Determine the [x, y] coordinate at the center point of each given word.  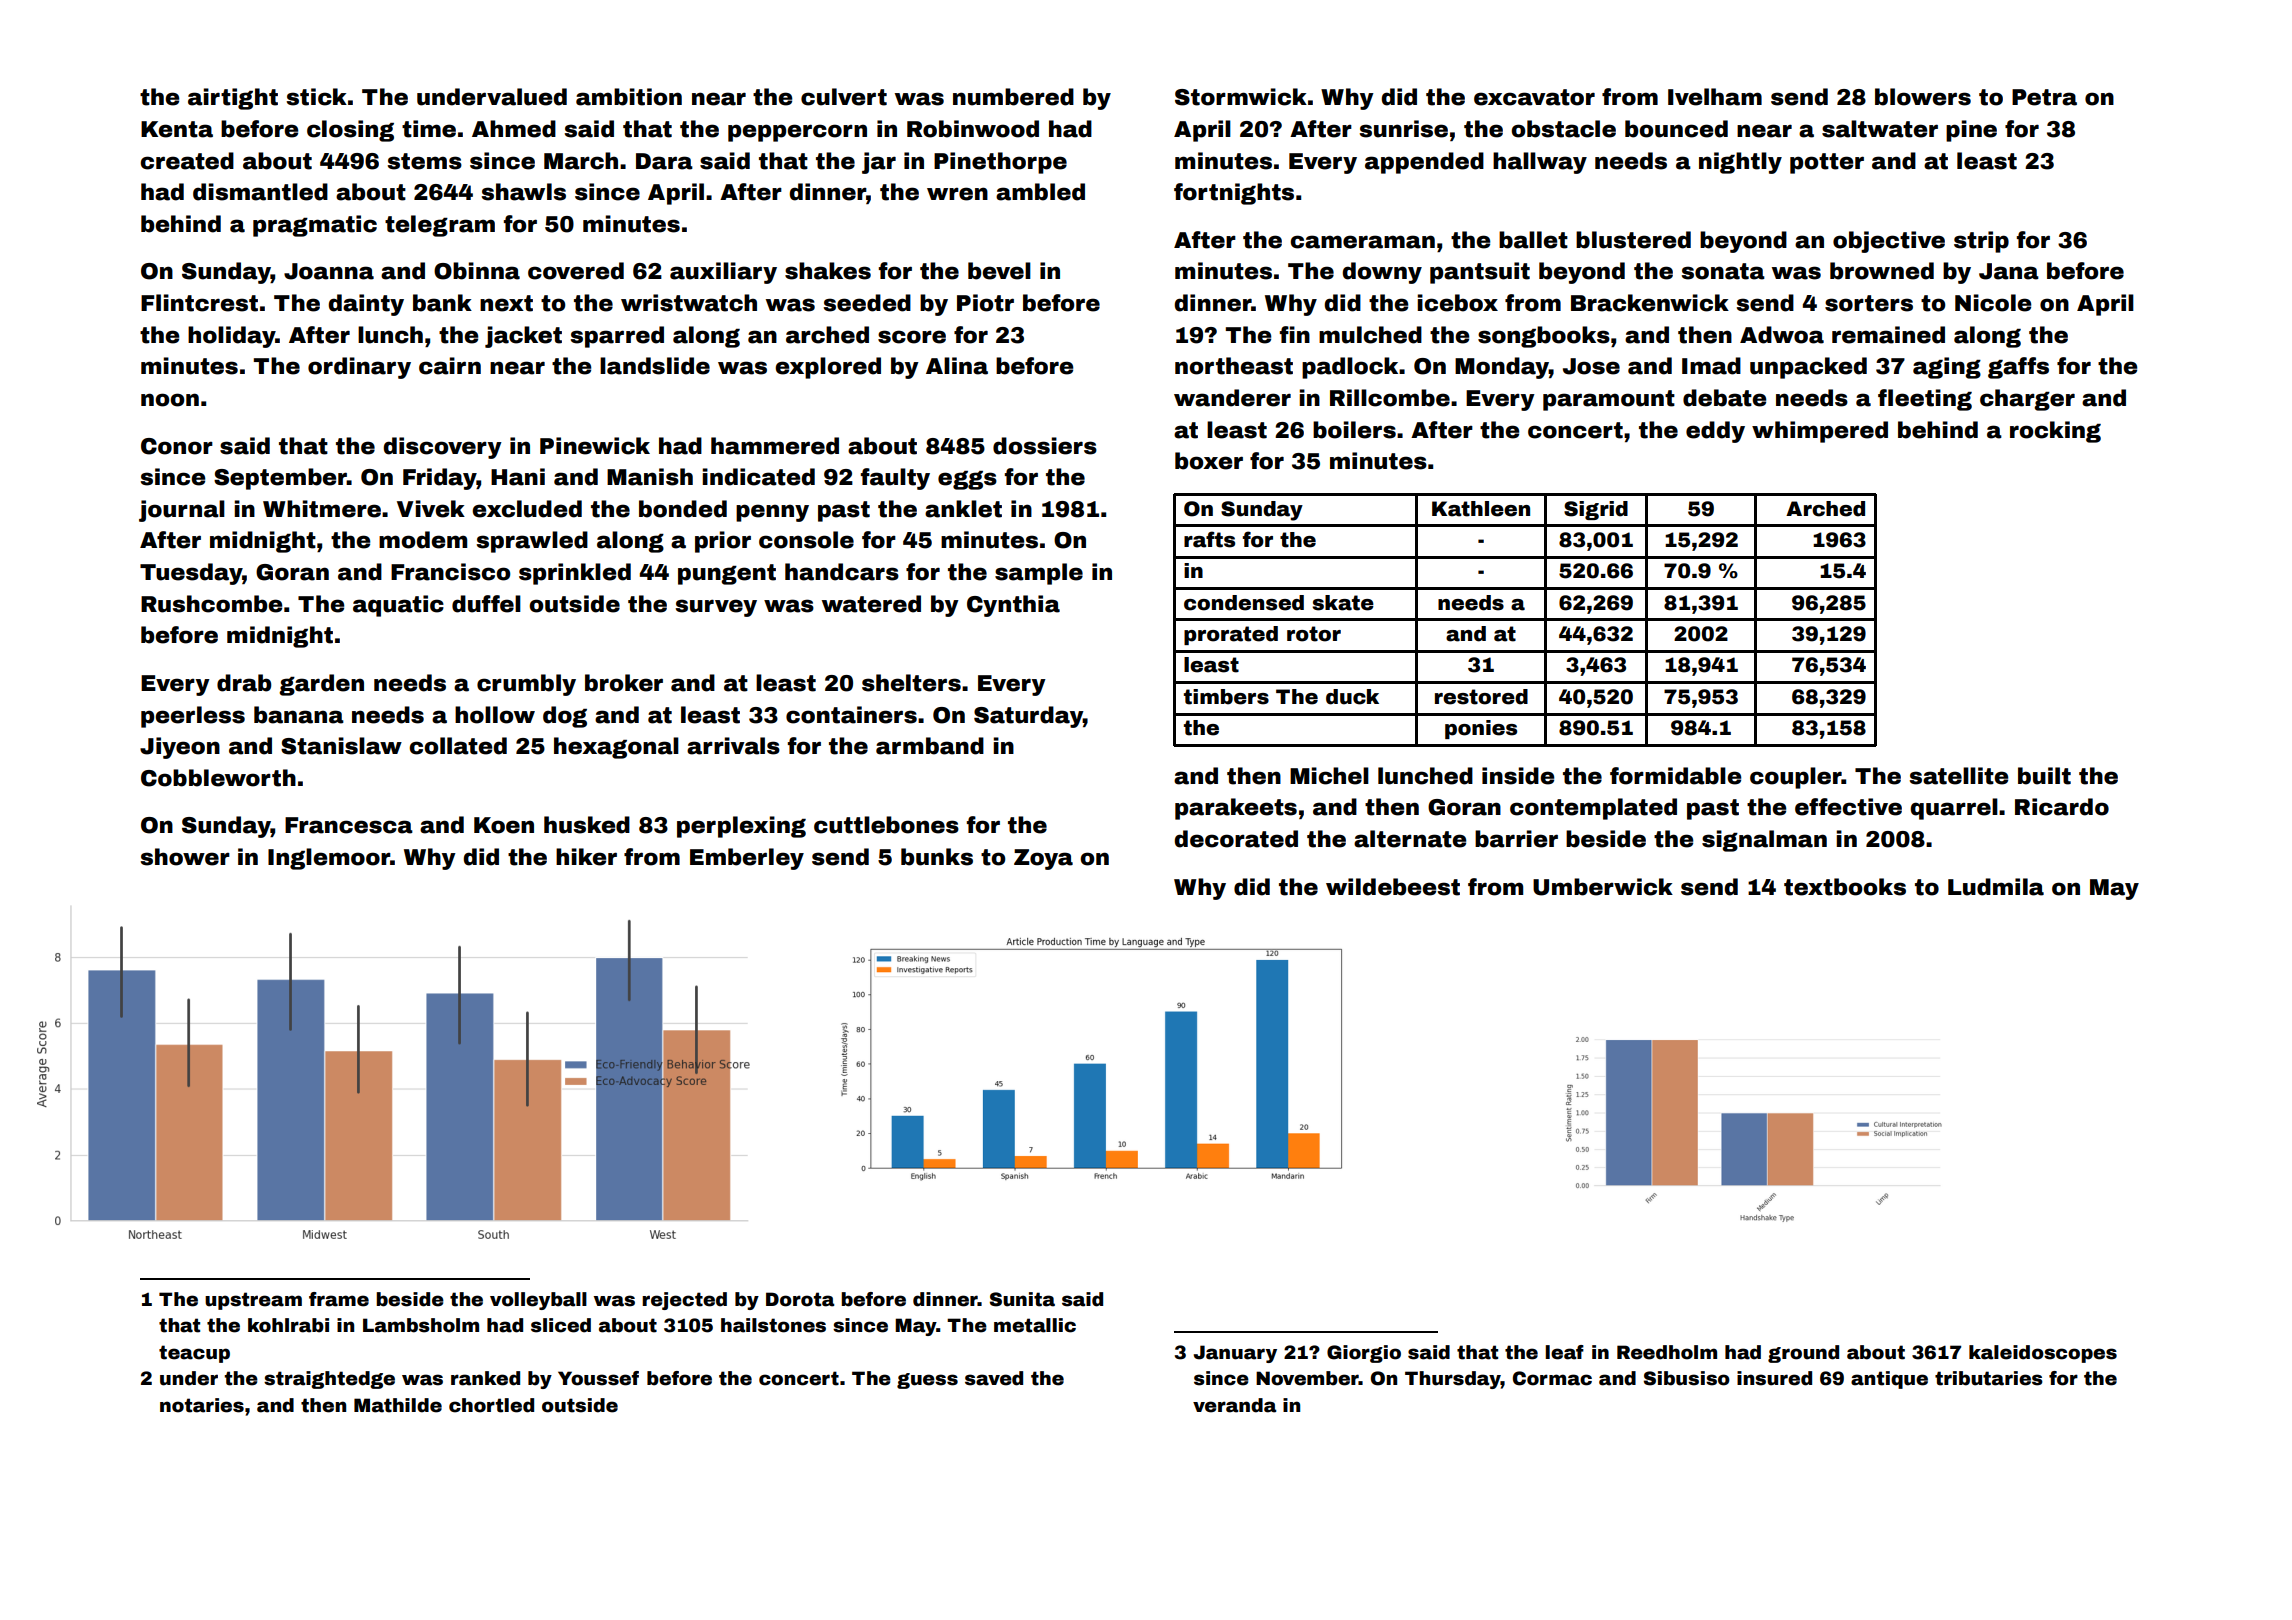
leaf [1564, 1352]
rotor [1314, 634]
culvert [844, 97]
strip [1981, 242]
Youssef [598, 1378]
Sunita [1022, 1299]
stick [316, 97]
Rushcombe [211, 604]
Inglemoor [329, 859]
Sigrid [1596, 510]
